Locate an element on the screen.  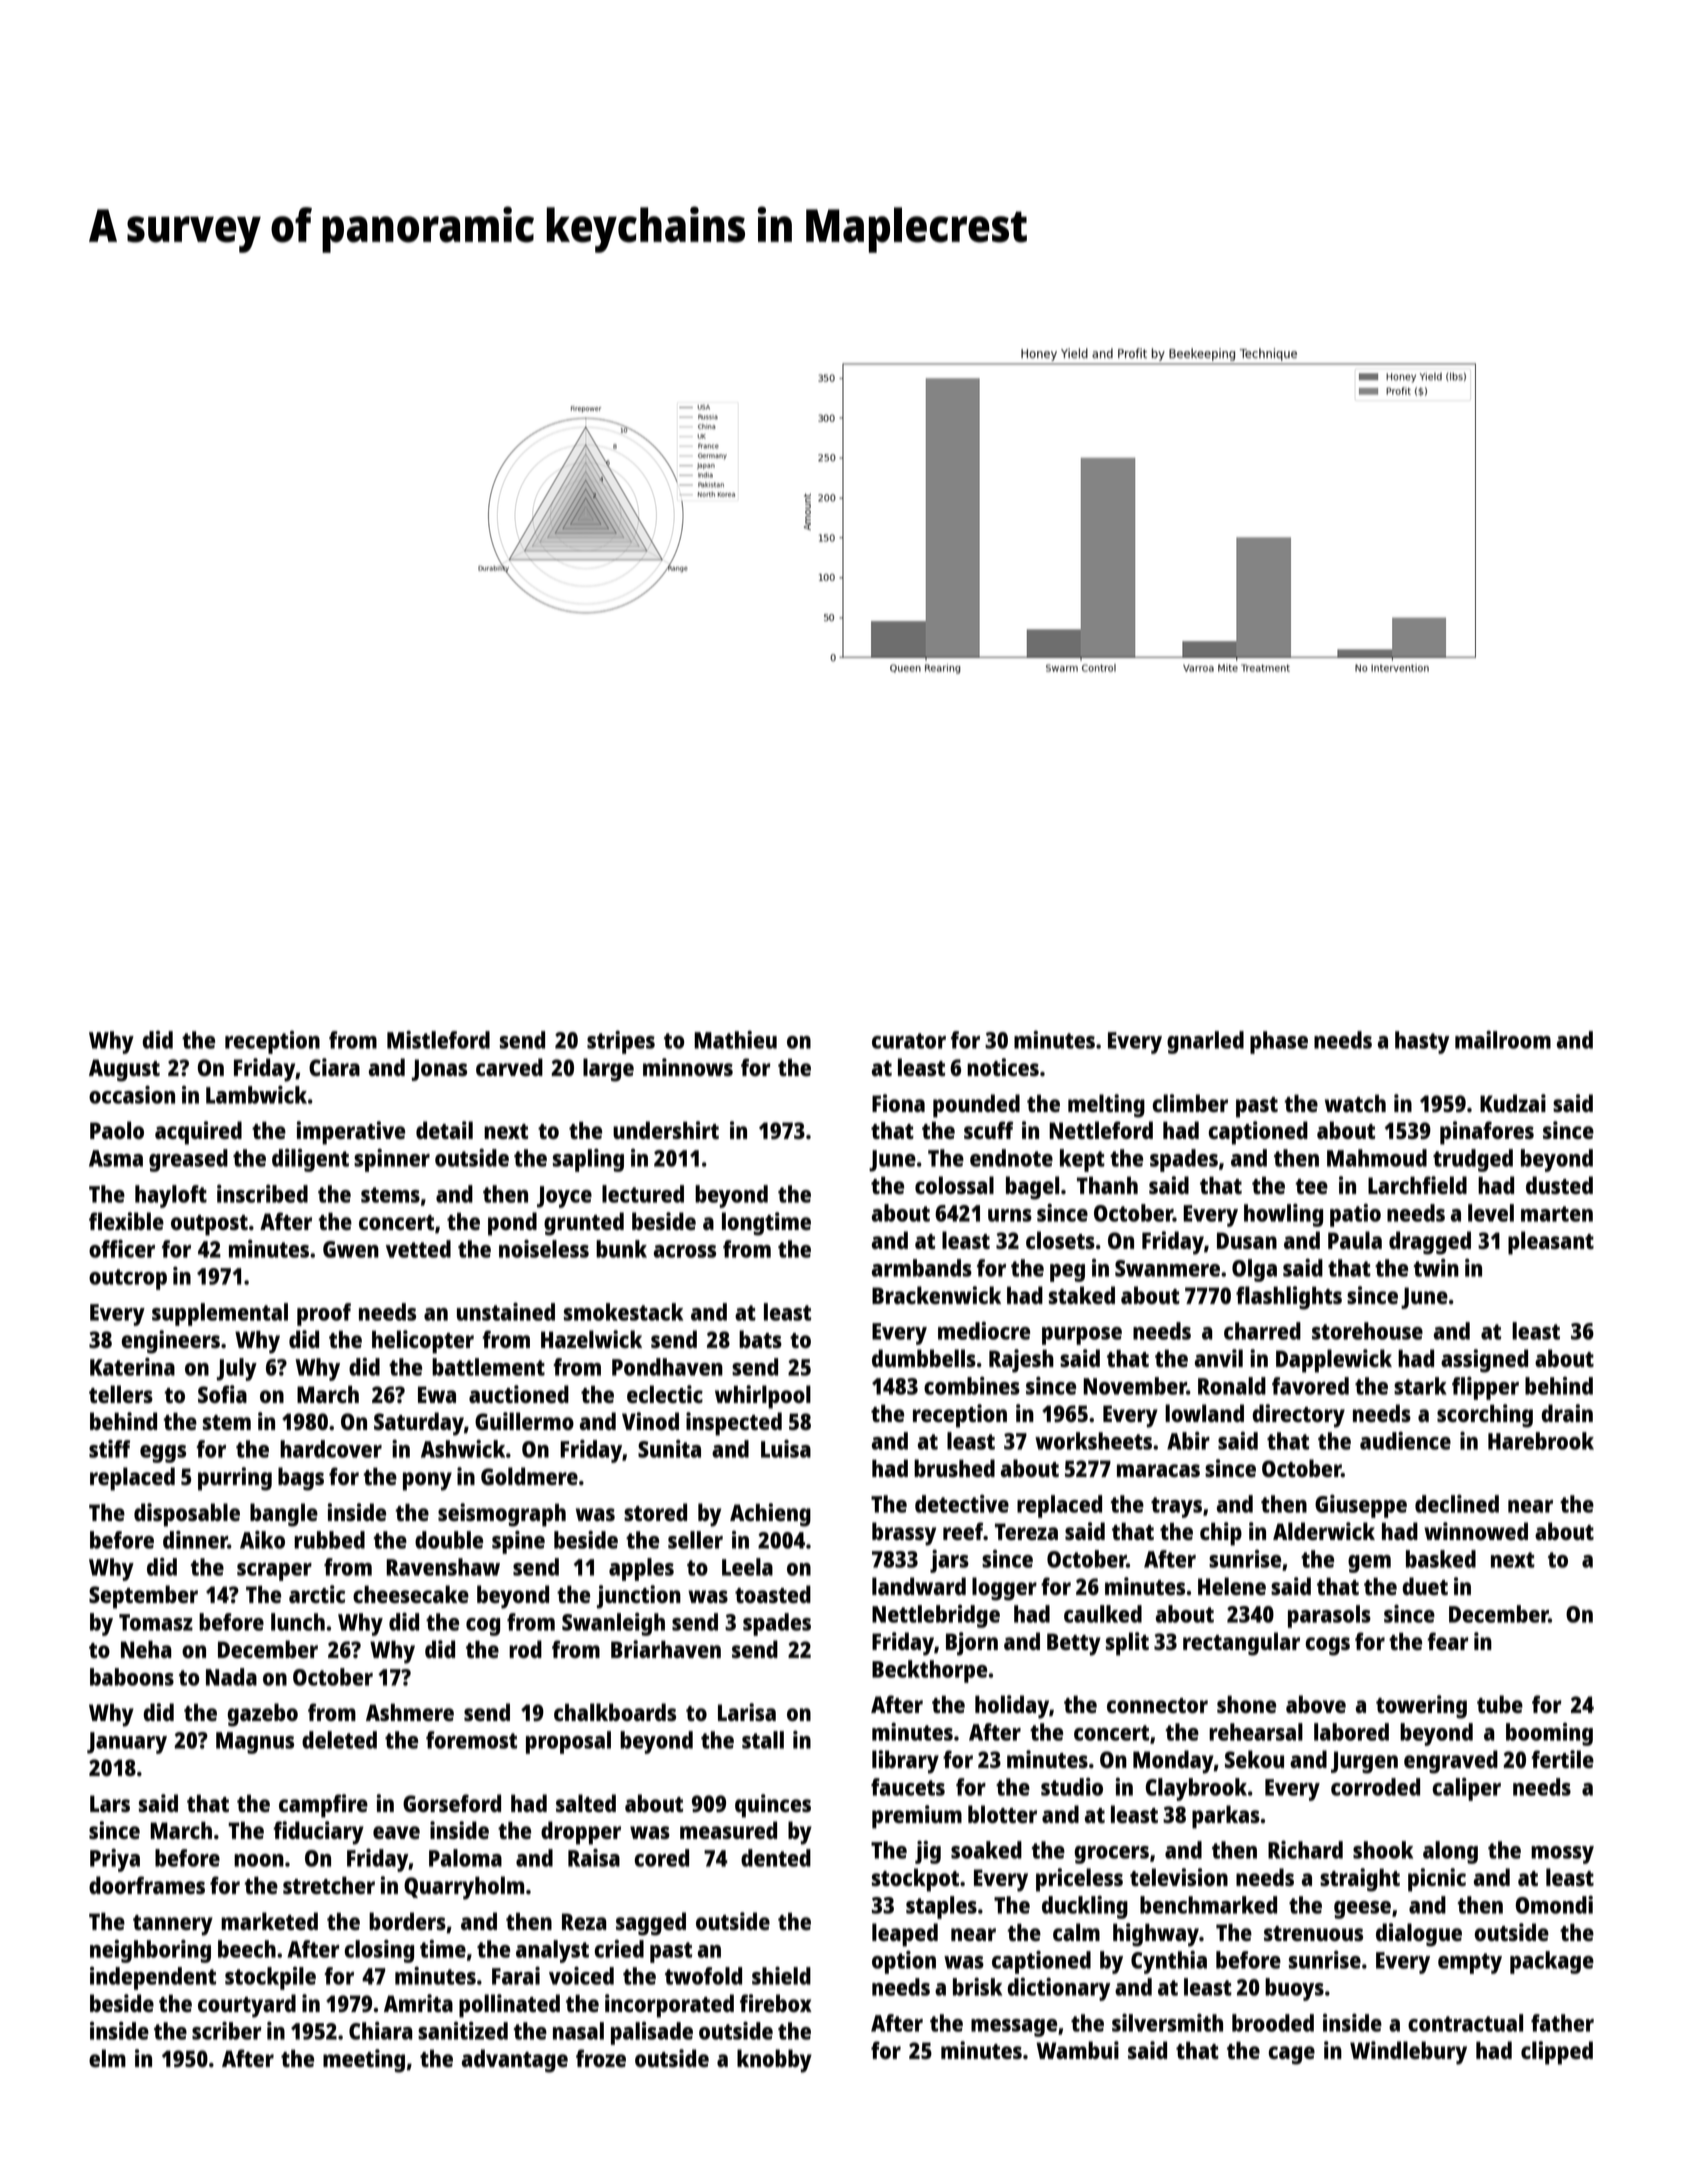
Ashwick is located at coordinates (463, 1448).
